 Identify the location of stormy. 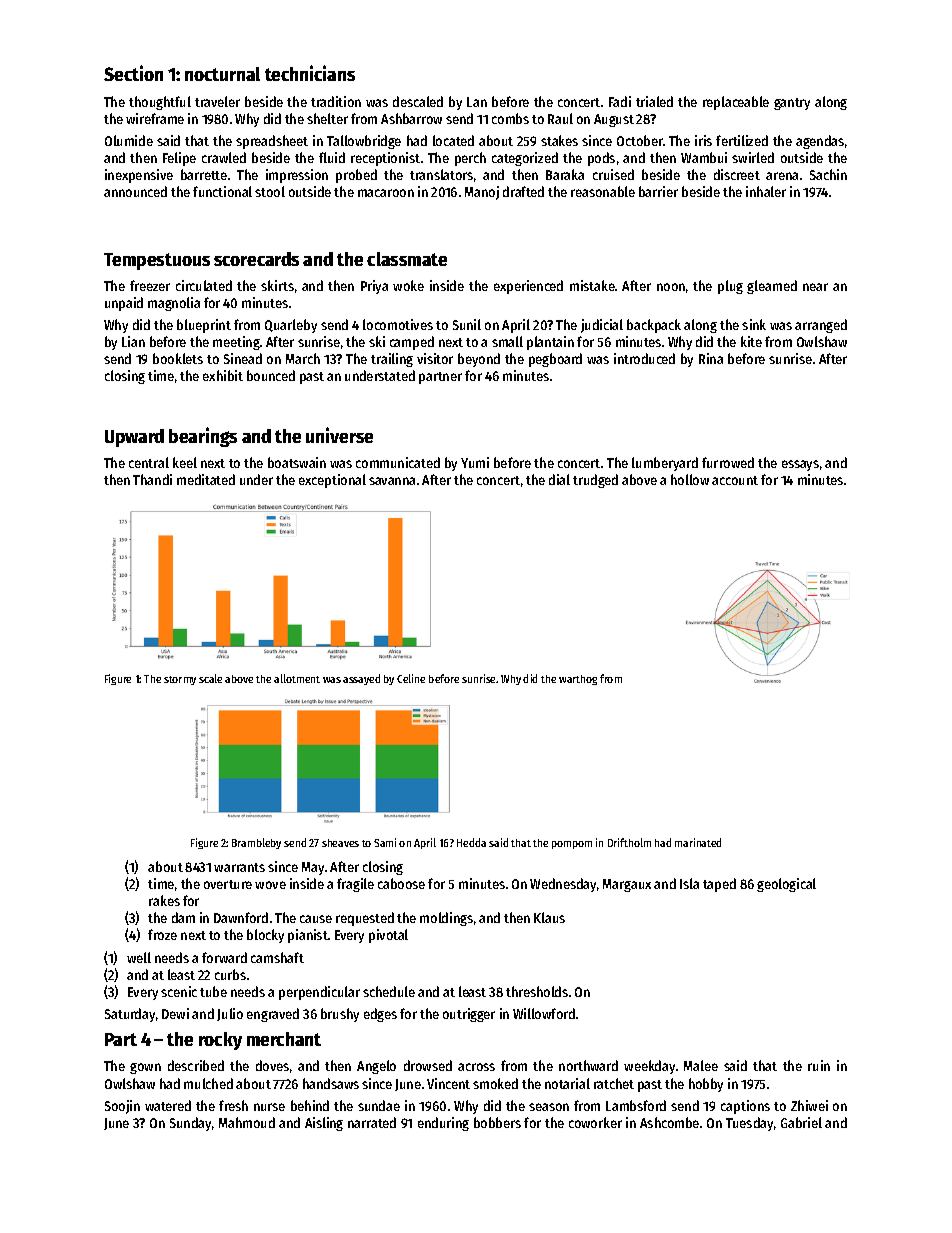
(180, 680).
